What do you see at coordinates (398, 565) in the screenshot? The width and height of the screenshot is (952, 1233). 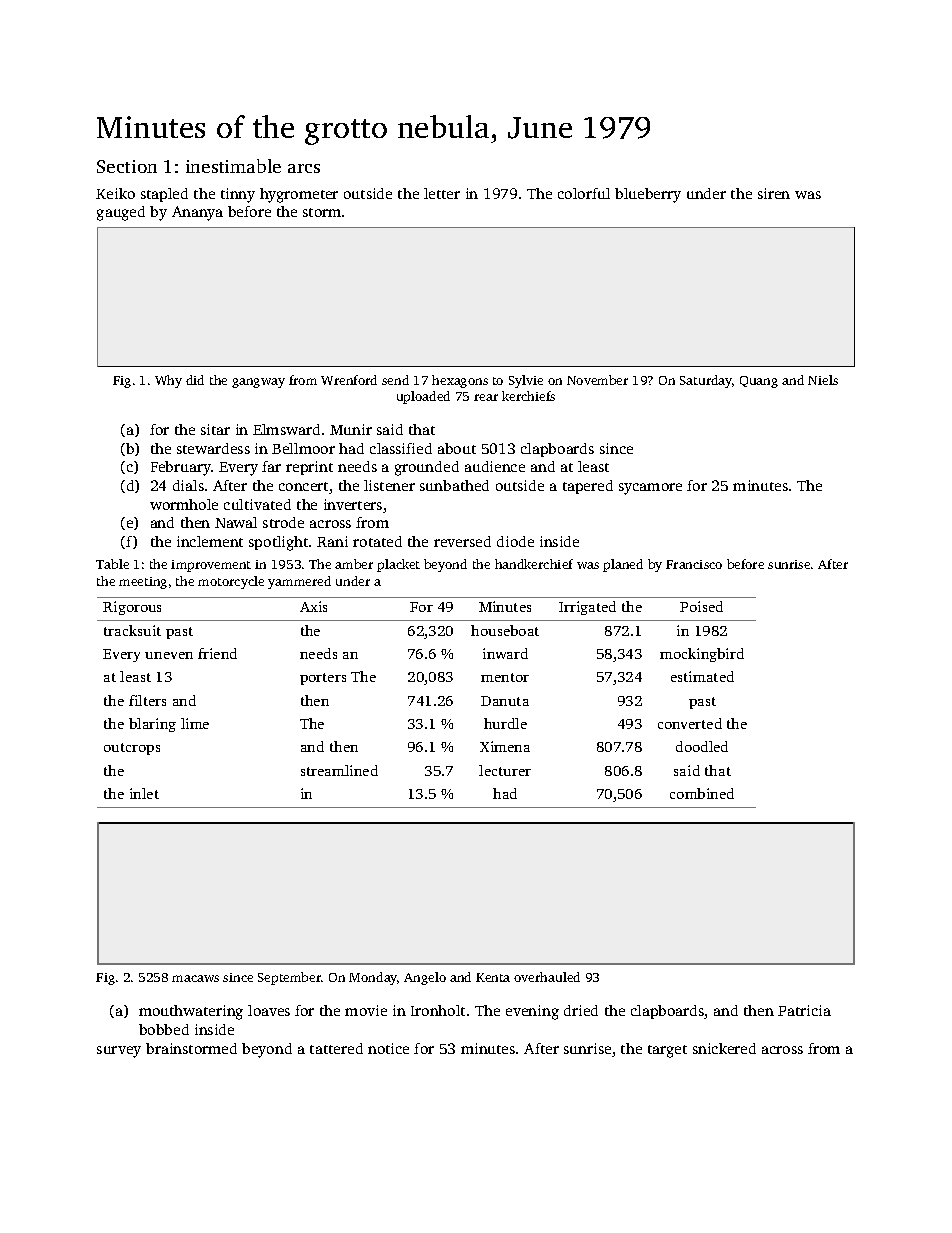 I see `placket` at bounding box center [398, 565].
